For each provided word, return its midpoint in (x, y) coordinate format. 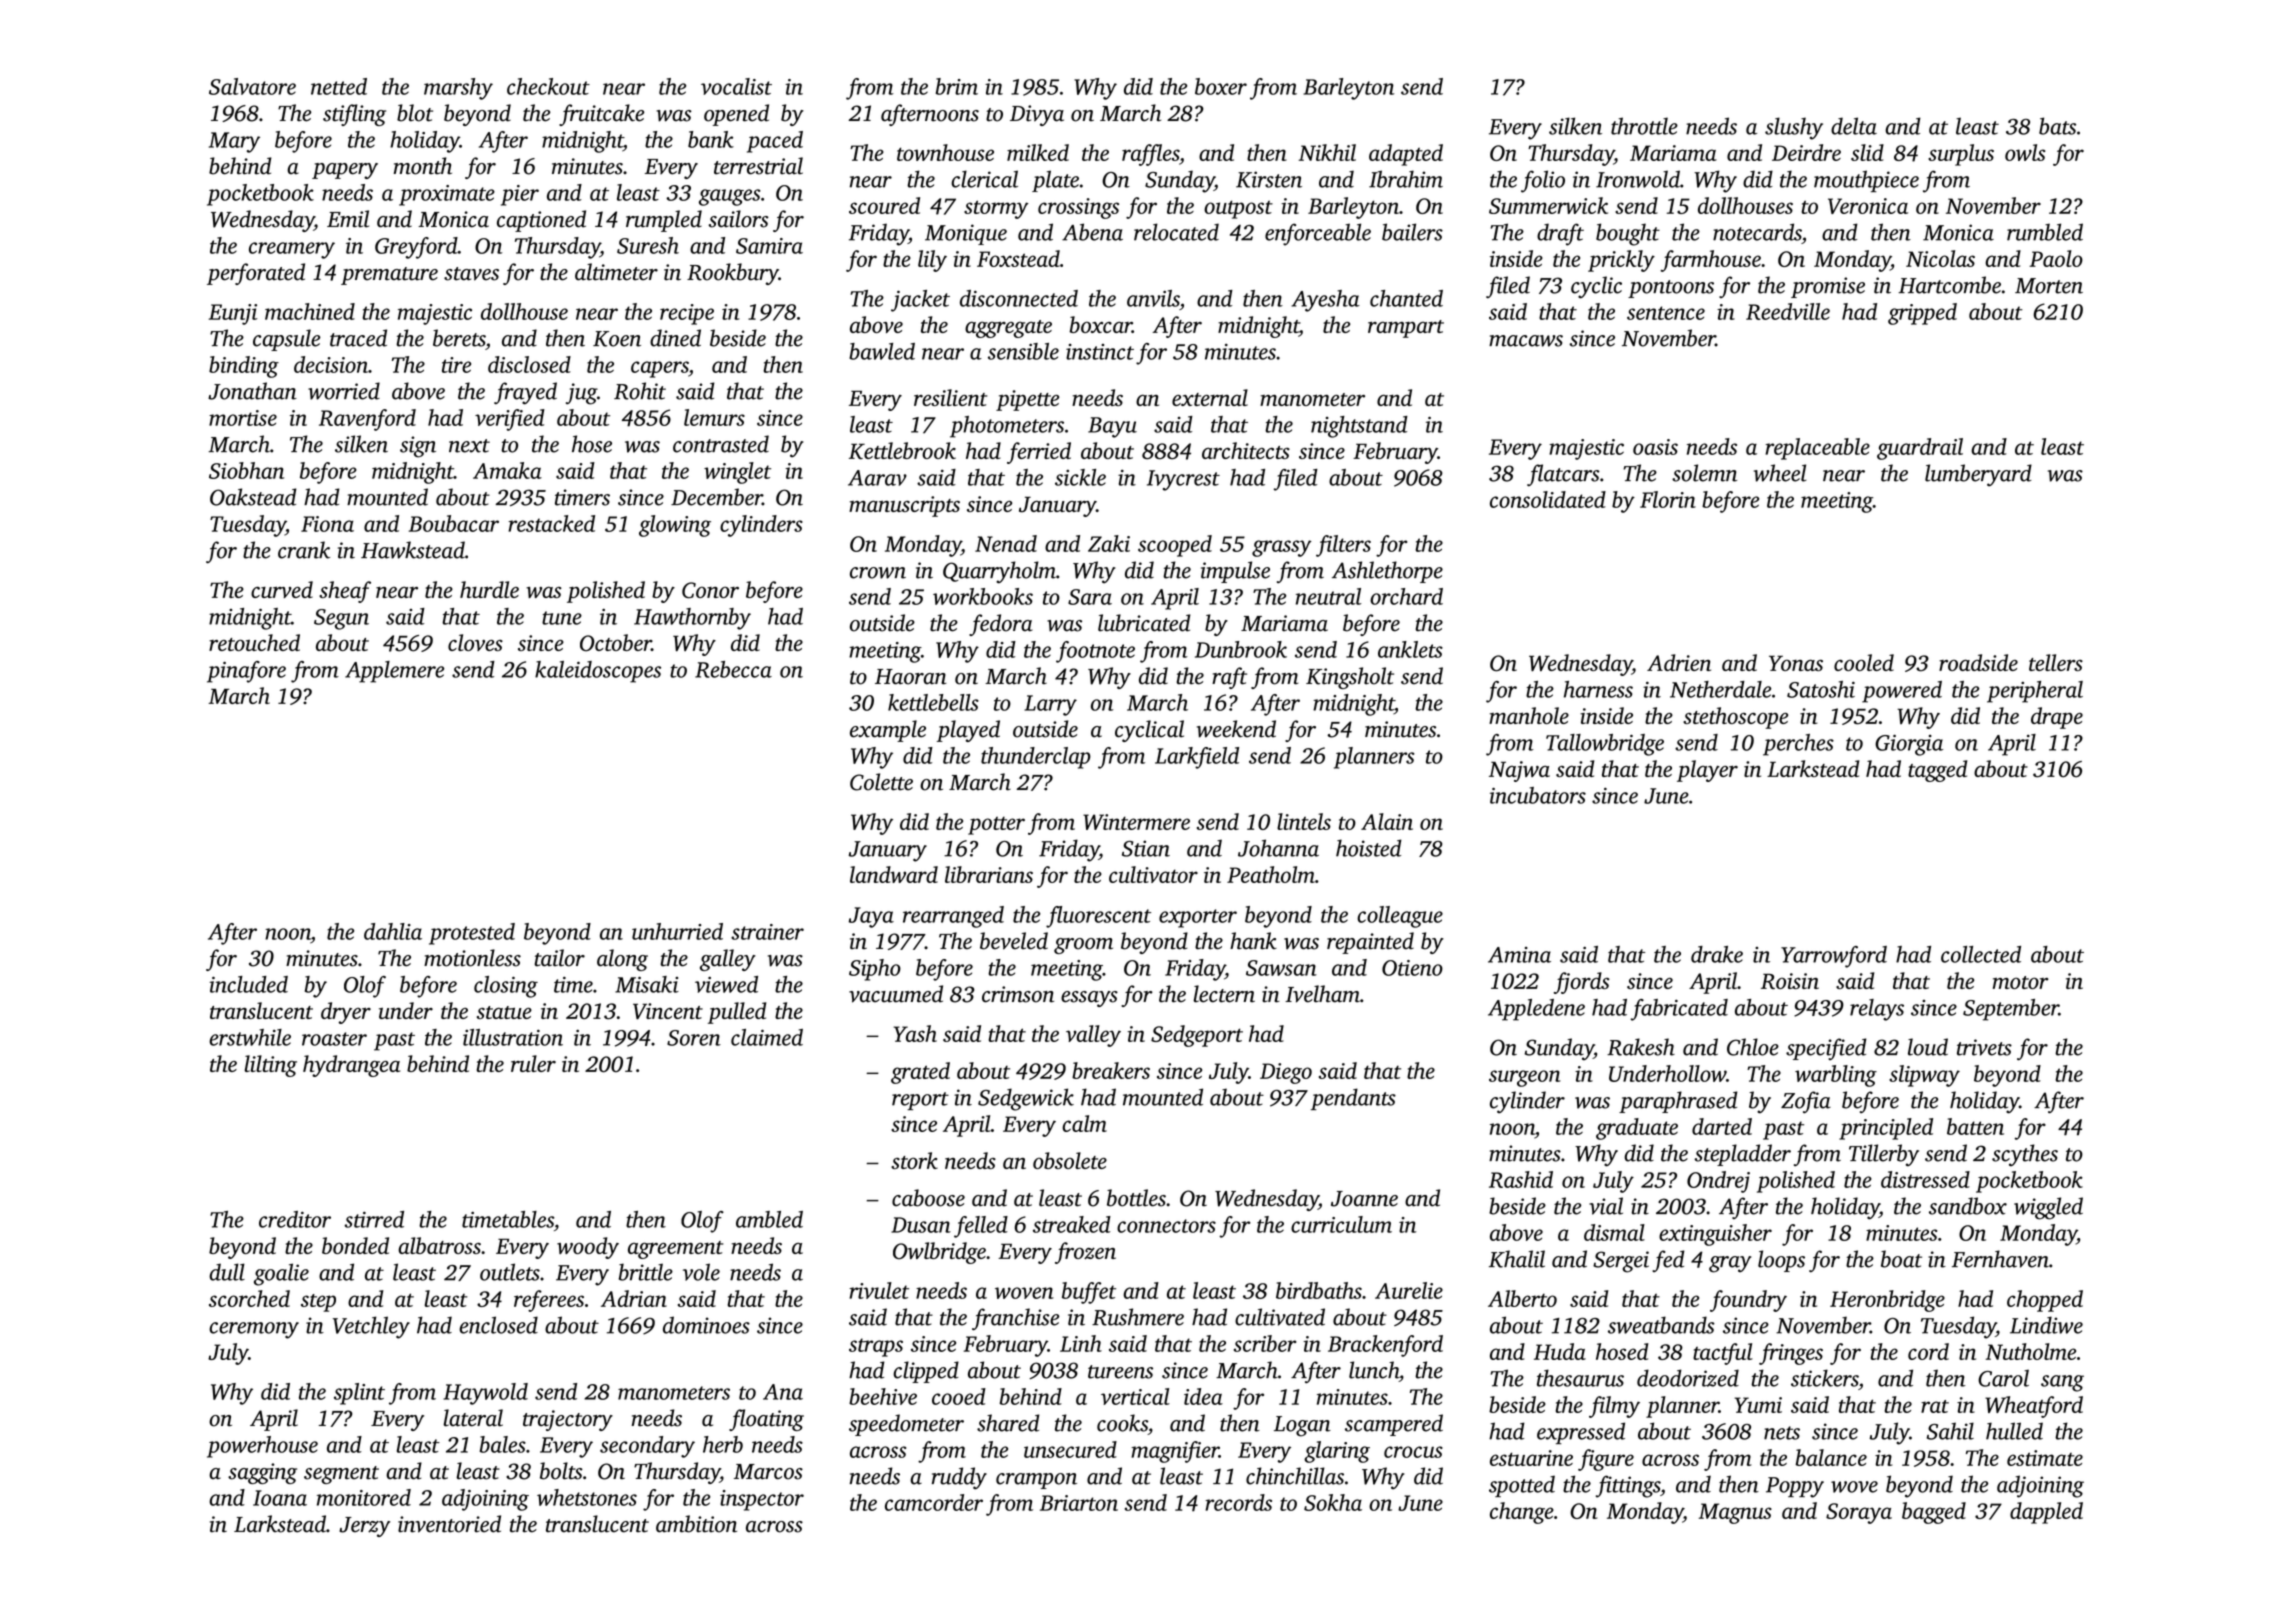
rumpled (664, 221)
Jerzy (364, 1527)
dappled (2046, 1513)
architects (1246, 450)
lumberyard (1978, 475)
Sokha (1333, 1502)
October (615, 643)
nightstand (1359, 427)
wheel (1780, 473)
